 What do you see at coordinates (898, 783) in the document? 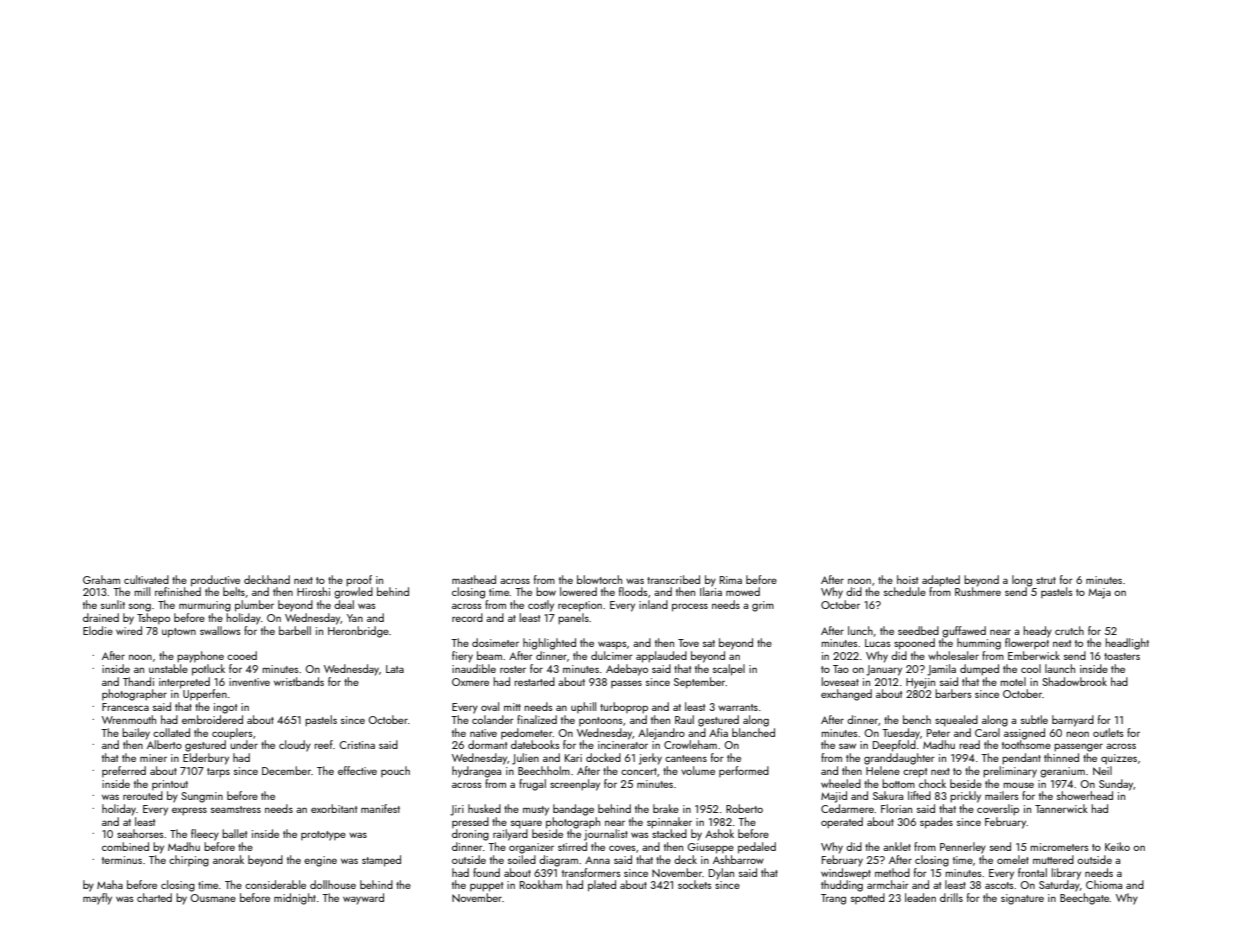
I see `bottom` at bounding box center [898, 783].
